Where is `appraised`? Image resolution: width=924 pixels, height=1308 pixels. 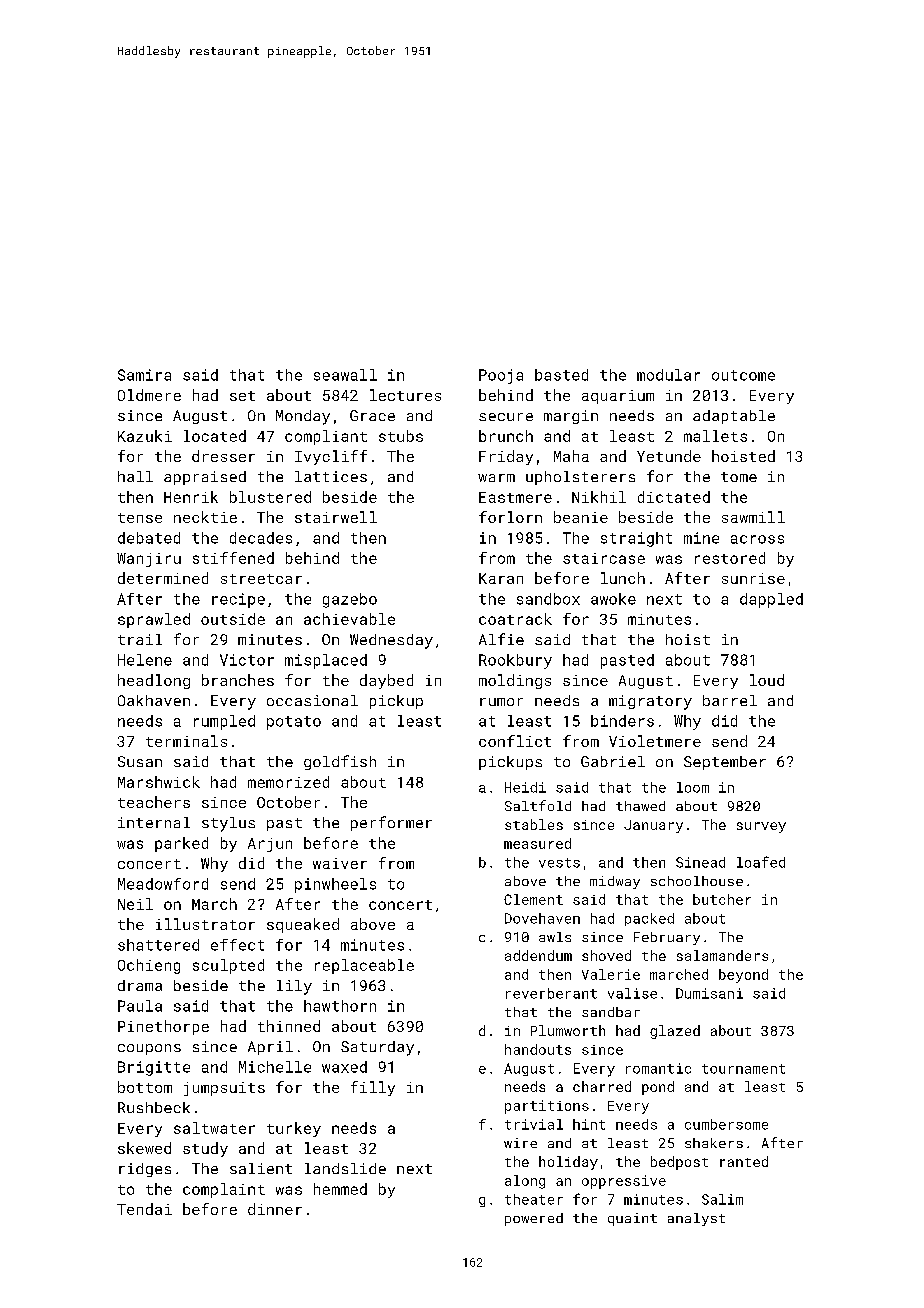
appraised is located at coordinates (205, 478).
